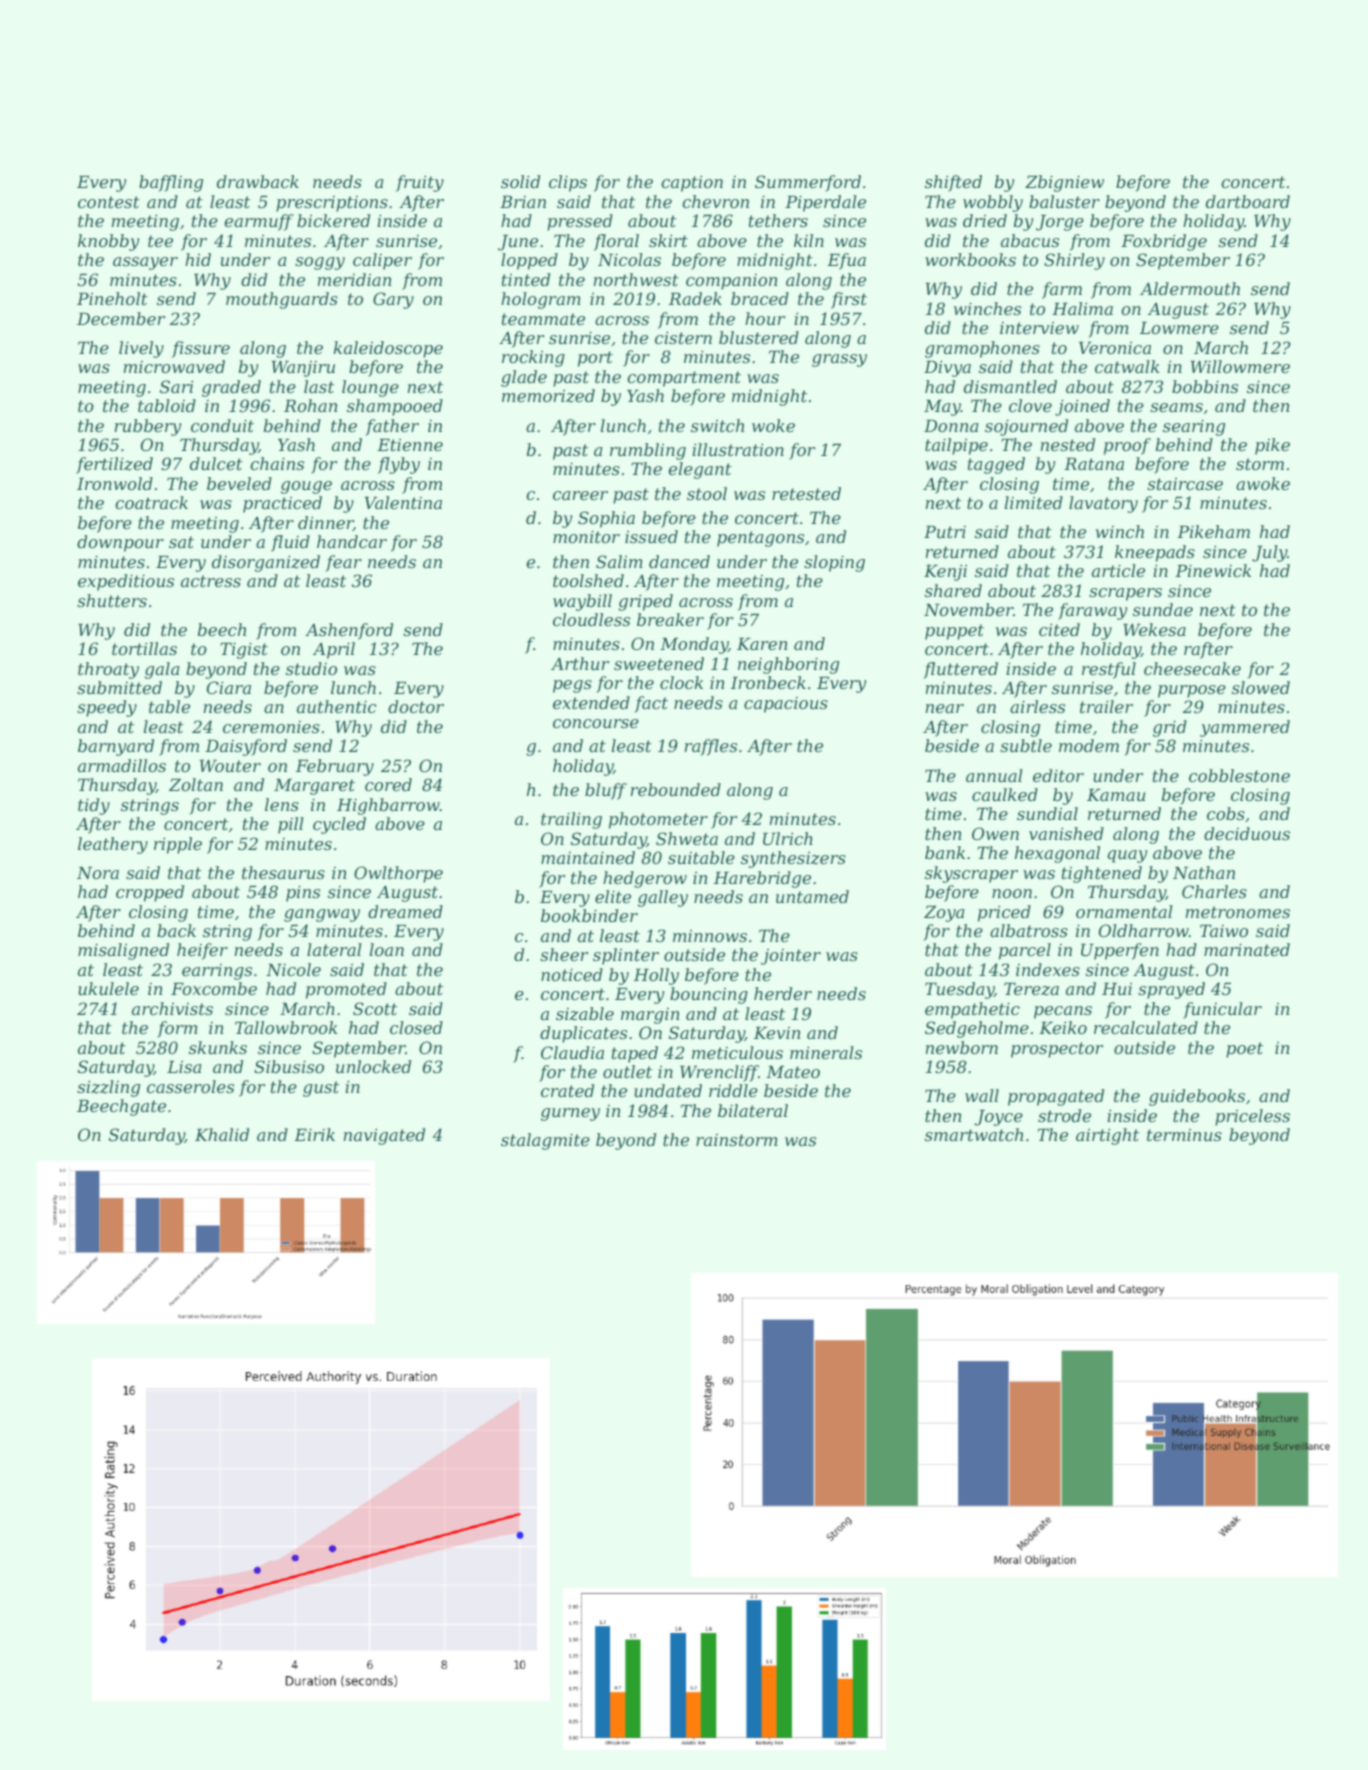  Describe the element at coordinates (645, 602) in the screenshot. I see `griped` at that location.
